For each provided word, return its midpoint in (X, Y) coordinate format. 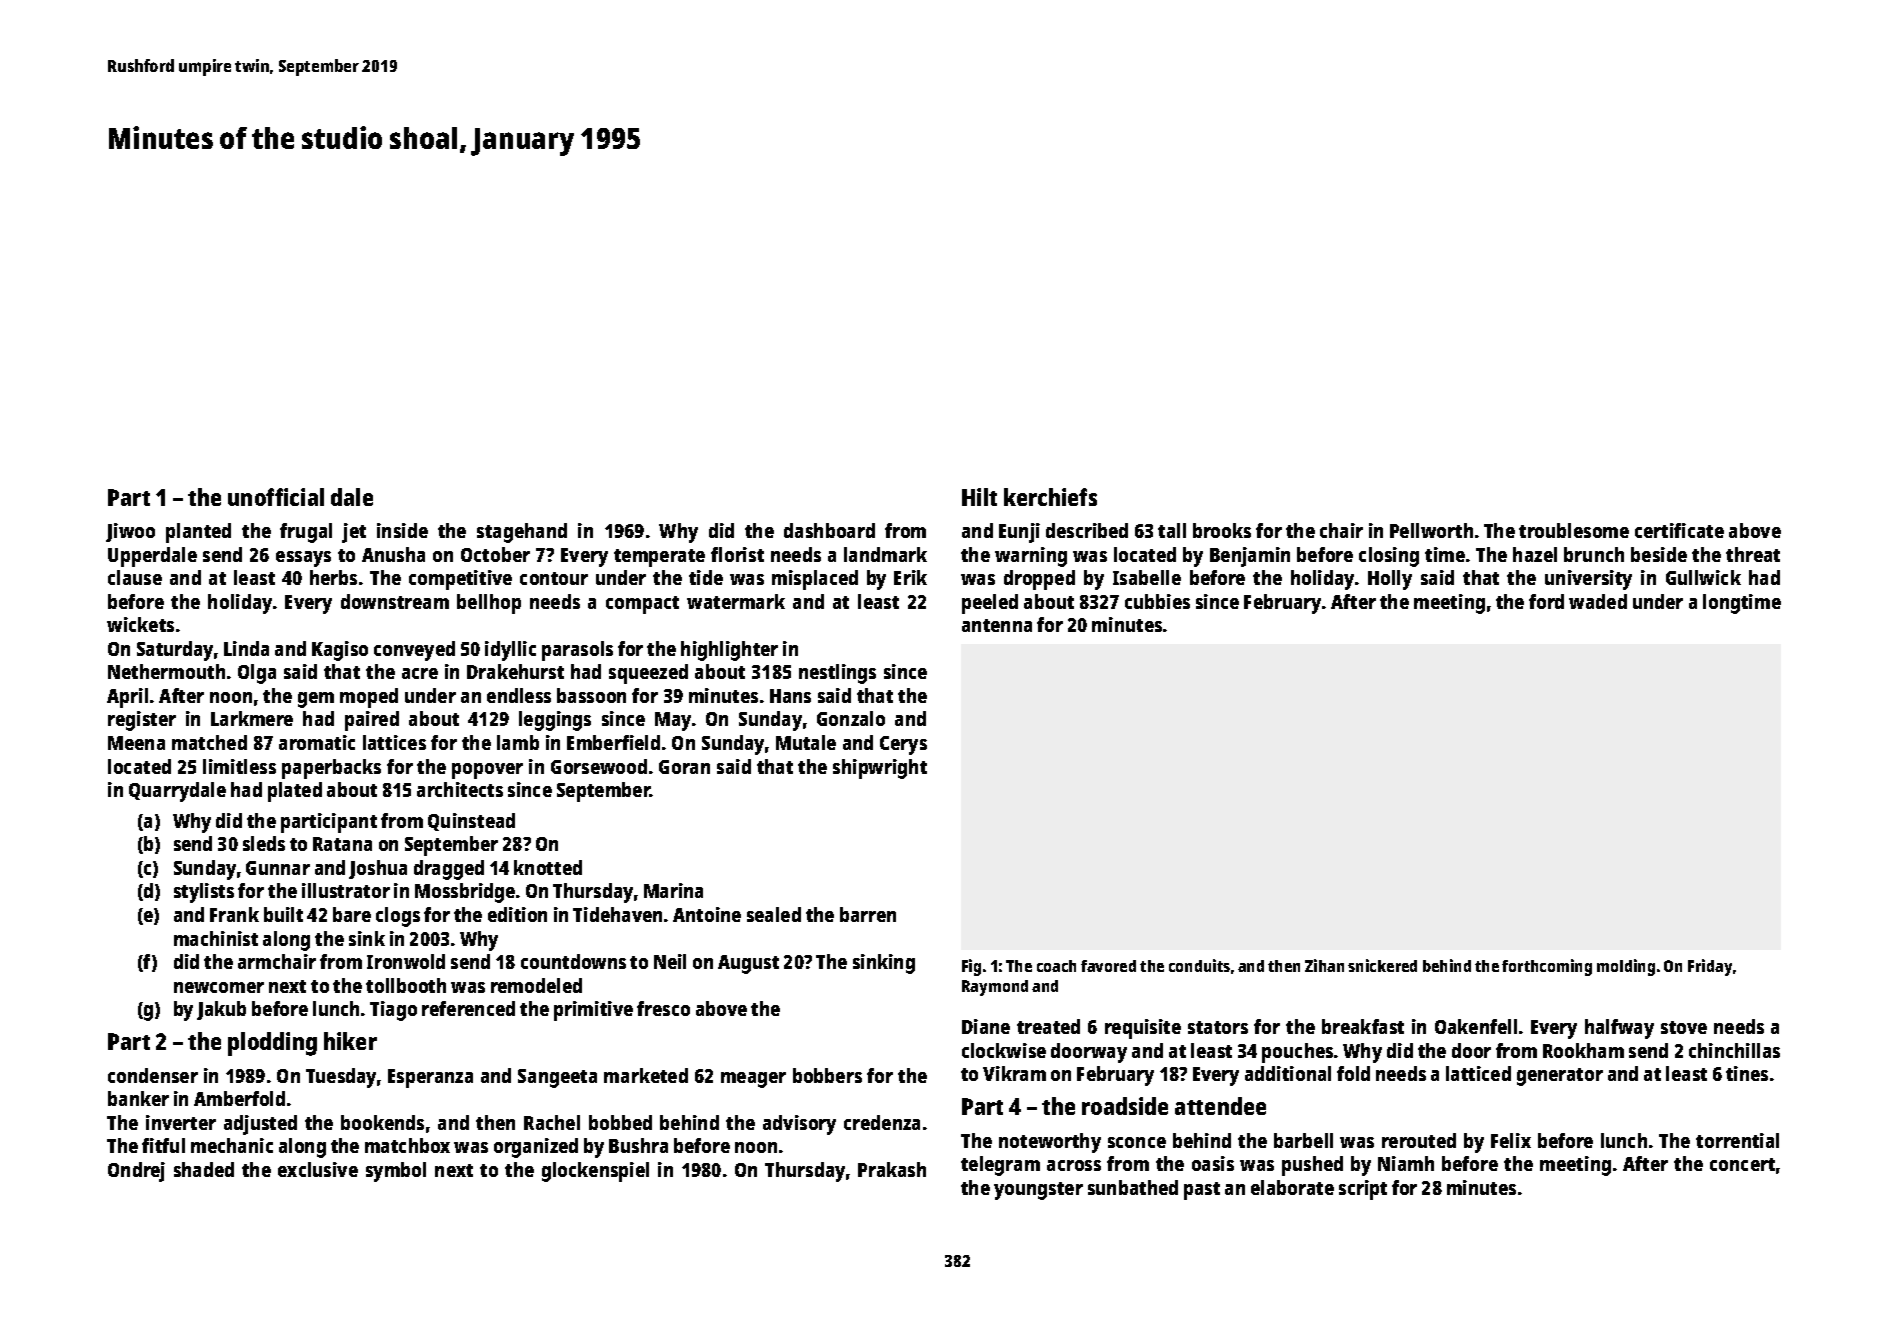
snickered (1382, 965)
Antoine (707, 914)
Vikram (1014, 1073)
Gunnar (278, 868)
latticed (1478, 1073)
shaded (204, 1169)
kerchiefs (1050, 497)
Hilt (979, 497)
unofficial (276, 497)
